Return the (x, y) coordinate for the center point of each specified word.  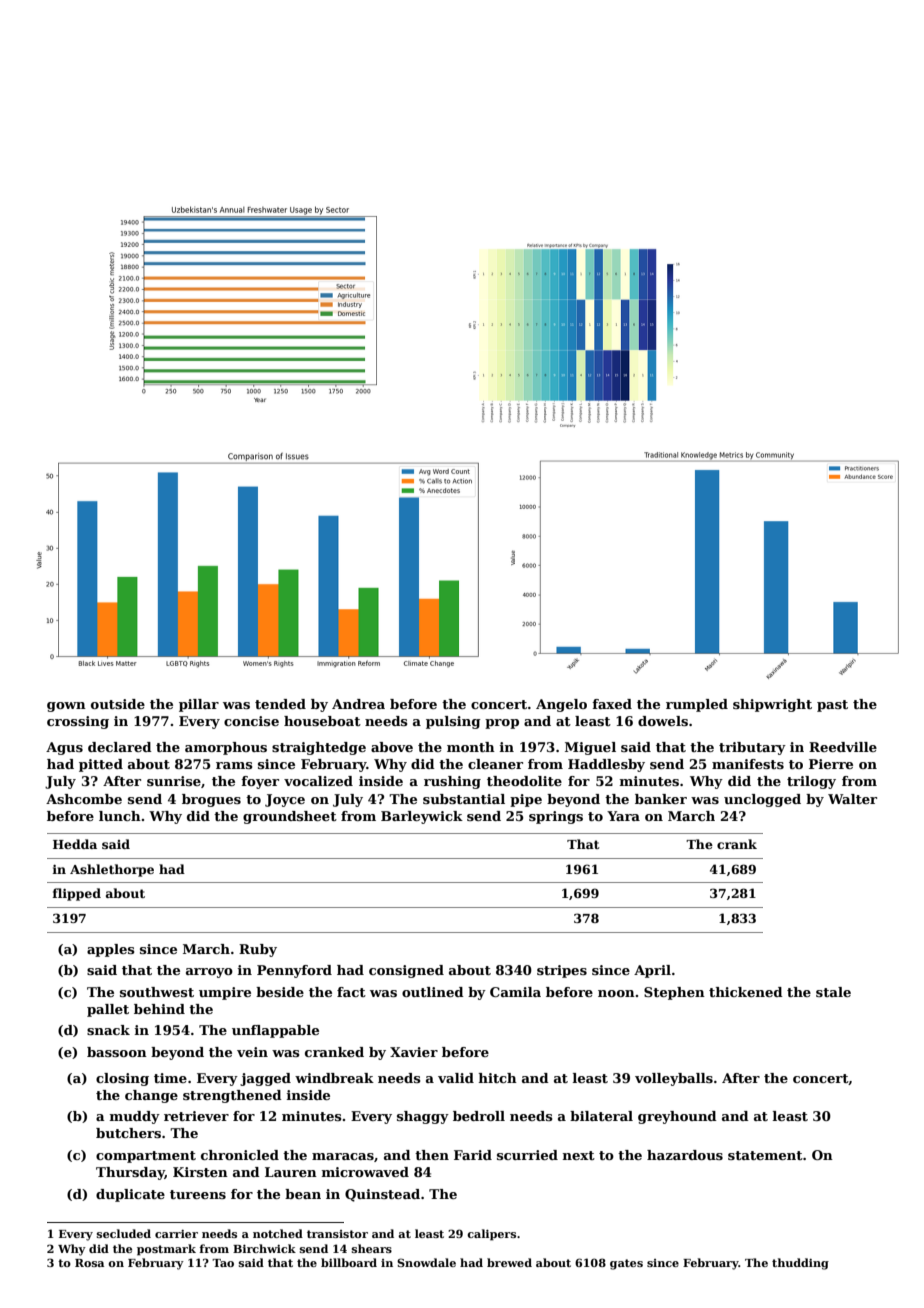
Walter (852, 799)
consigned (406, 971)
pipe (526, 800)
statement (765, 1155)
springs (556, 817)
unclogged (762, 800)
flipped (76, 894)
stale (833, 992)
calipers (491, 1235)
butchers (128, 1133)
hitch (498, 1078)
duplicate (130, 1195)
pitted (101, 765)
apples (111, 950)
